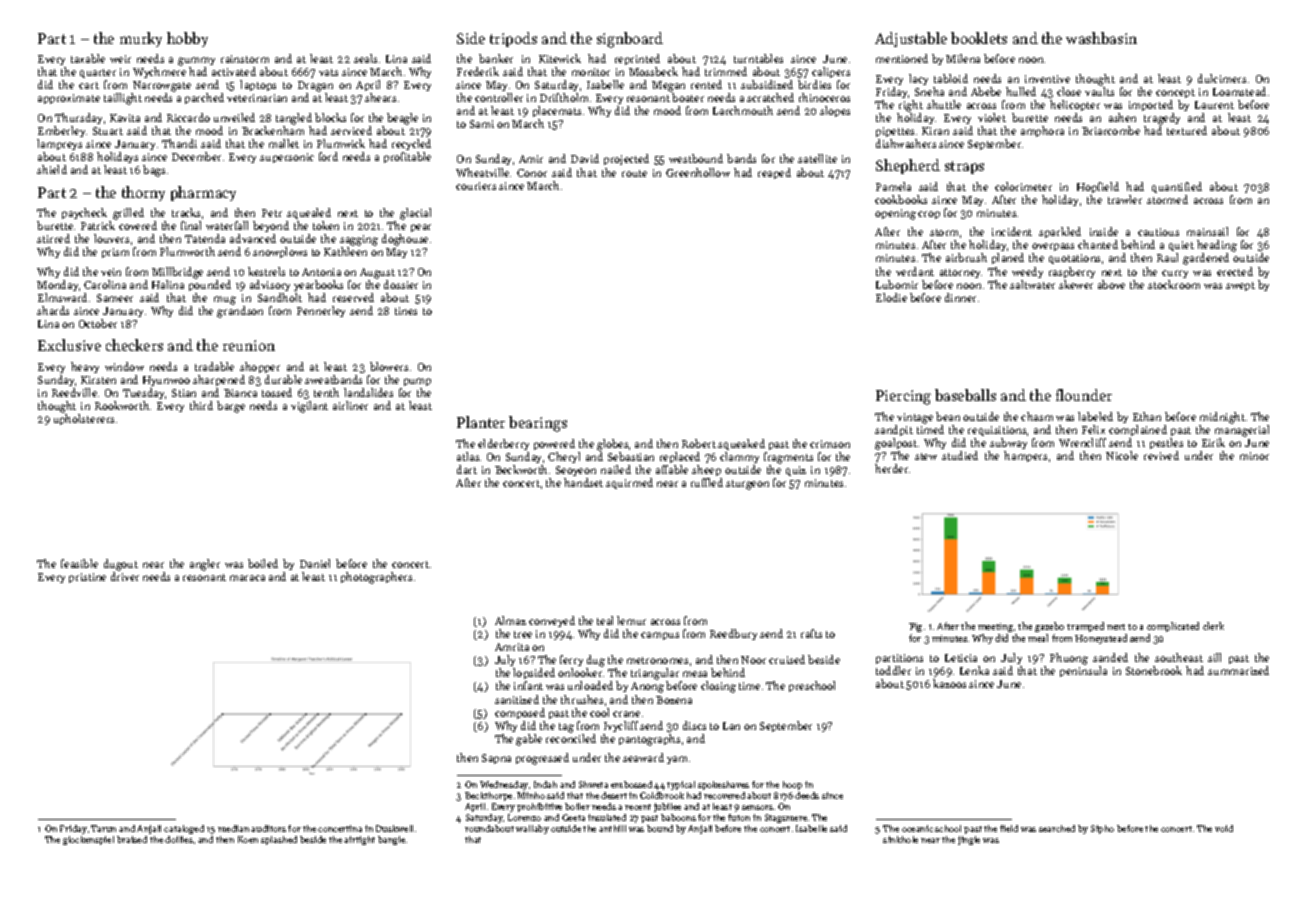  What do you see at coordinates (103, 828) in the screenshot?
I see `Tarun` at bounding box center [103, 828].
